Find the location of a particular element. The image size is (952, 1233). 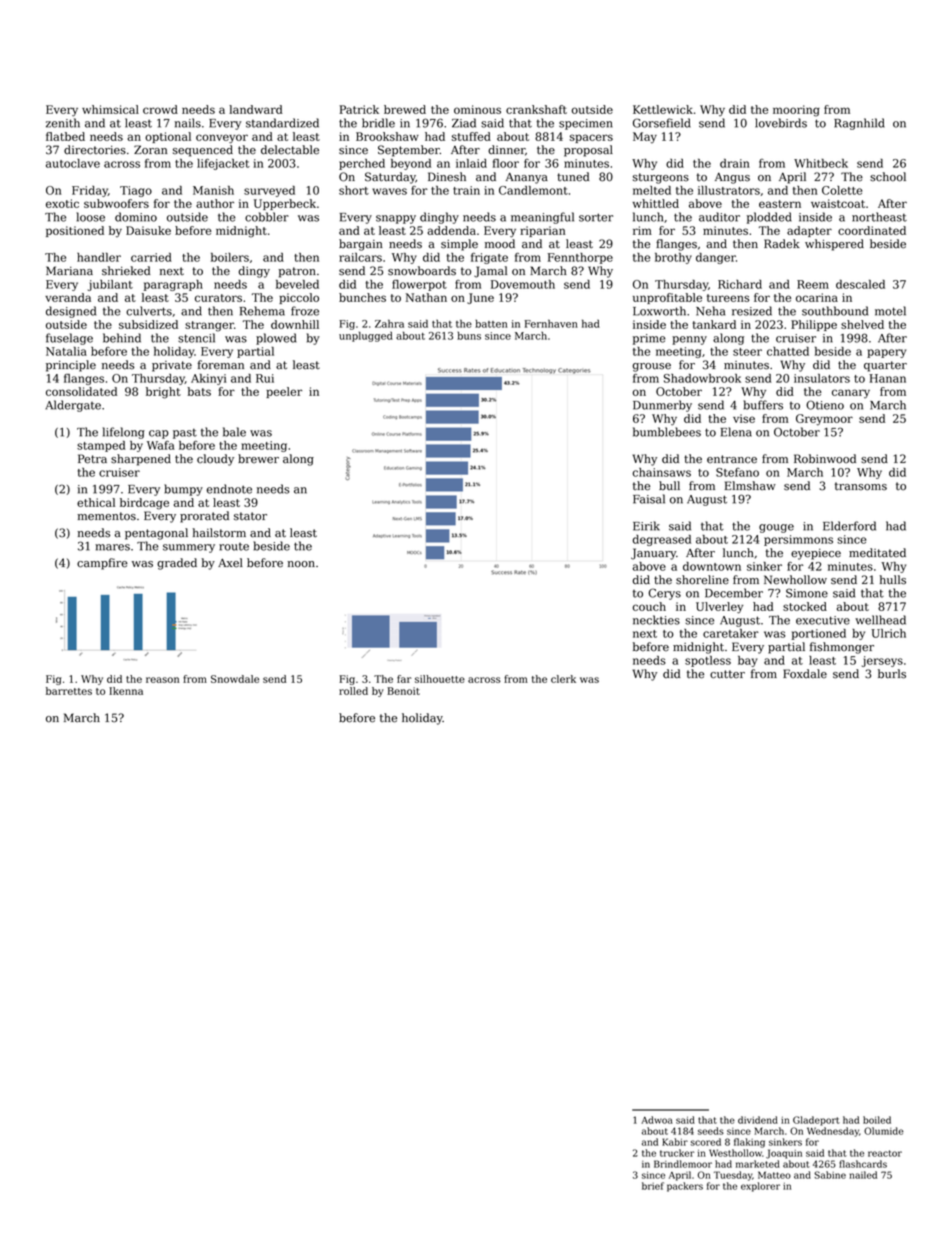

Adwoa is located at coordinates (657, 1120).
